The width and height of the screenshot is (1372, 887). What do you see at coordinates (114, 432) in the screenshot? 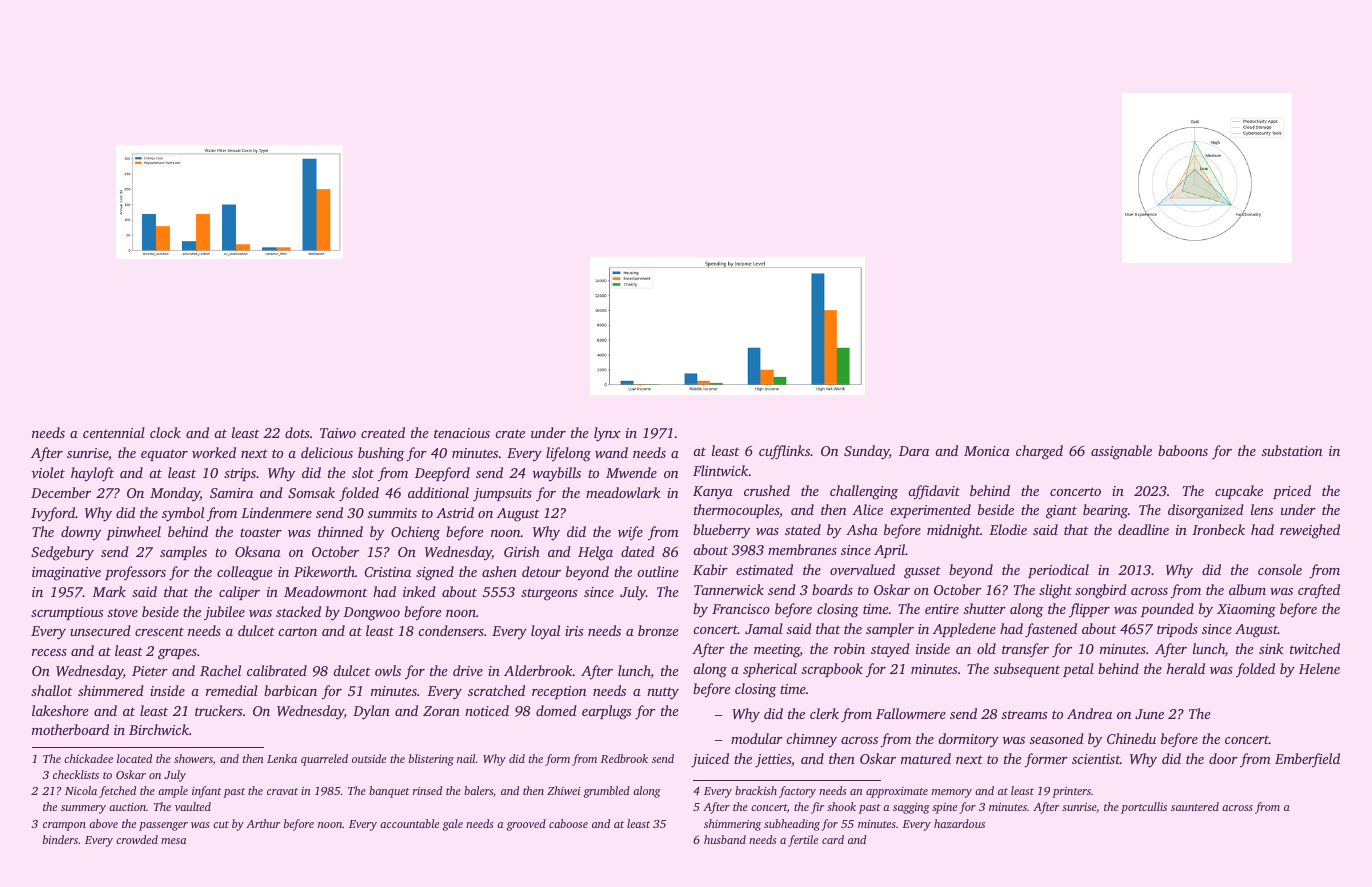
I see `centennial` at bounding box center [114, 432].
